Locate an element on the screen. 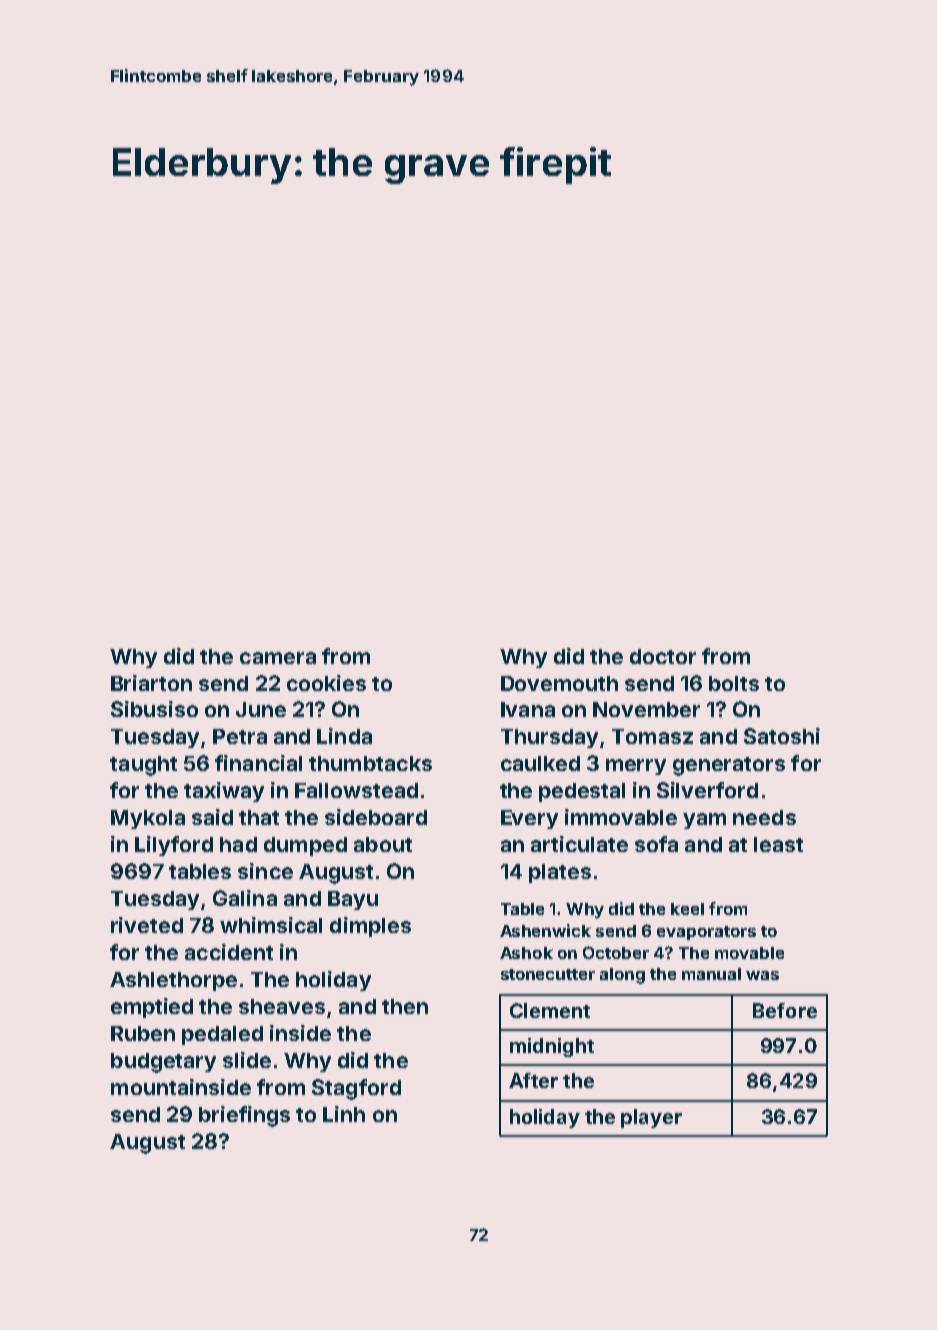 This screenshot has width=937, height=1330. player is located at coordinates (651, 1118).
